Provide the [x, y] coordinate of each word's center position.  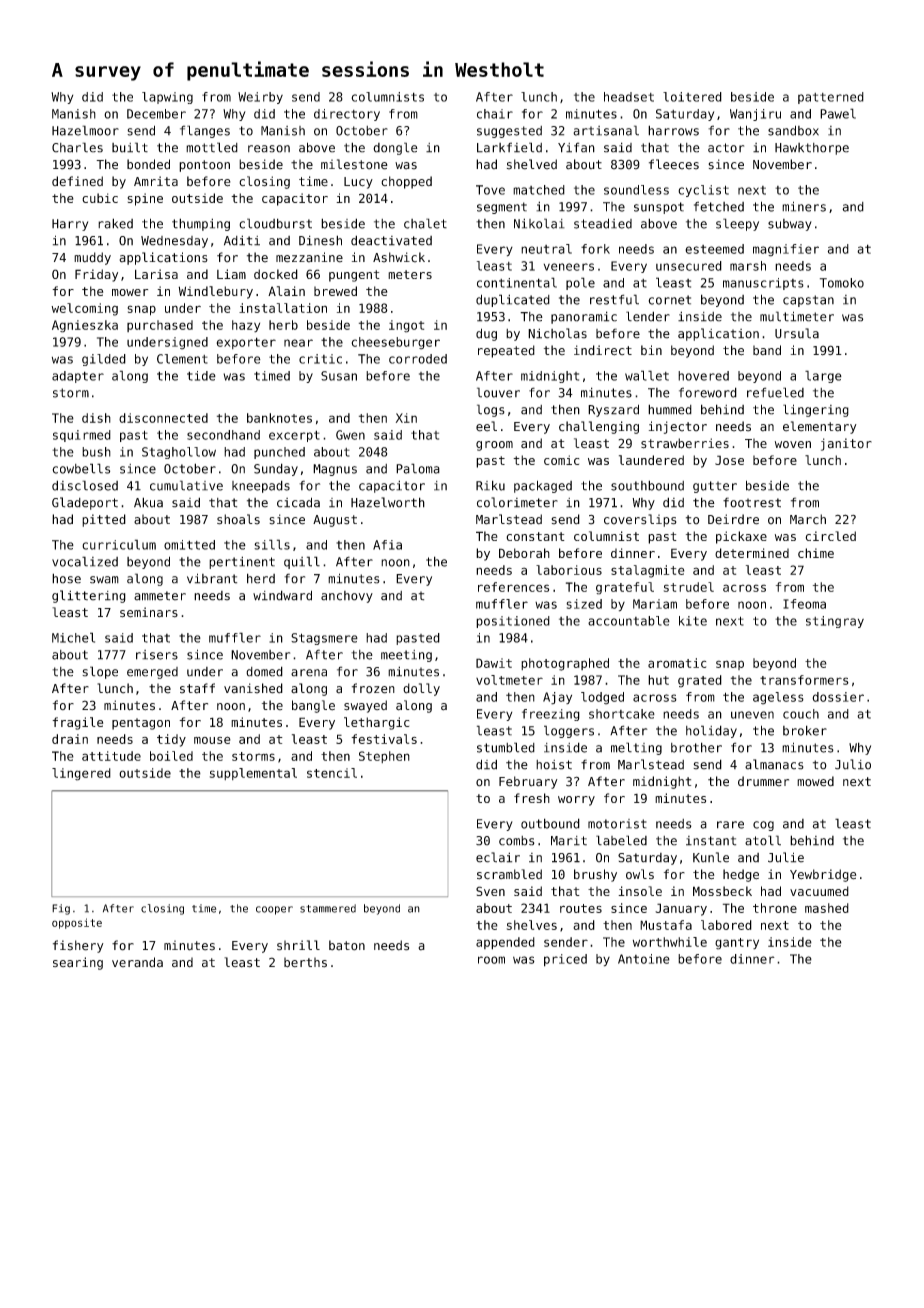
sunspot [659, 208]
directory [347, 115]
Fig [61, 909]
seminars [149, 612]
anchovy [347, 597]
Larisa [156, 274]
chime [816, 553]
